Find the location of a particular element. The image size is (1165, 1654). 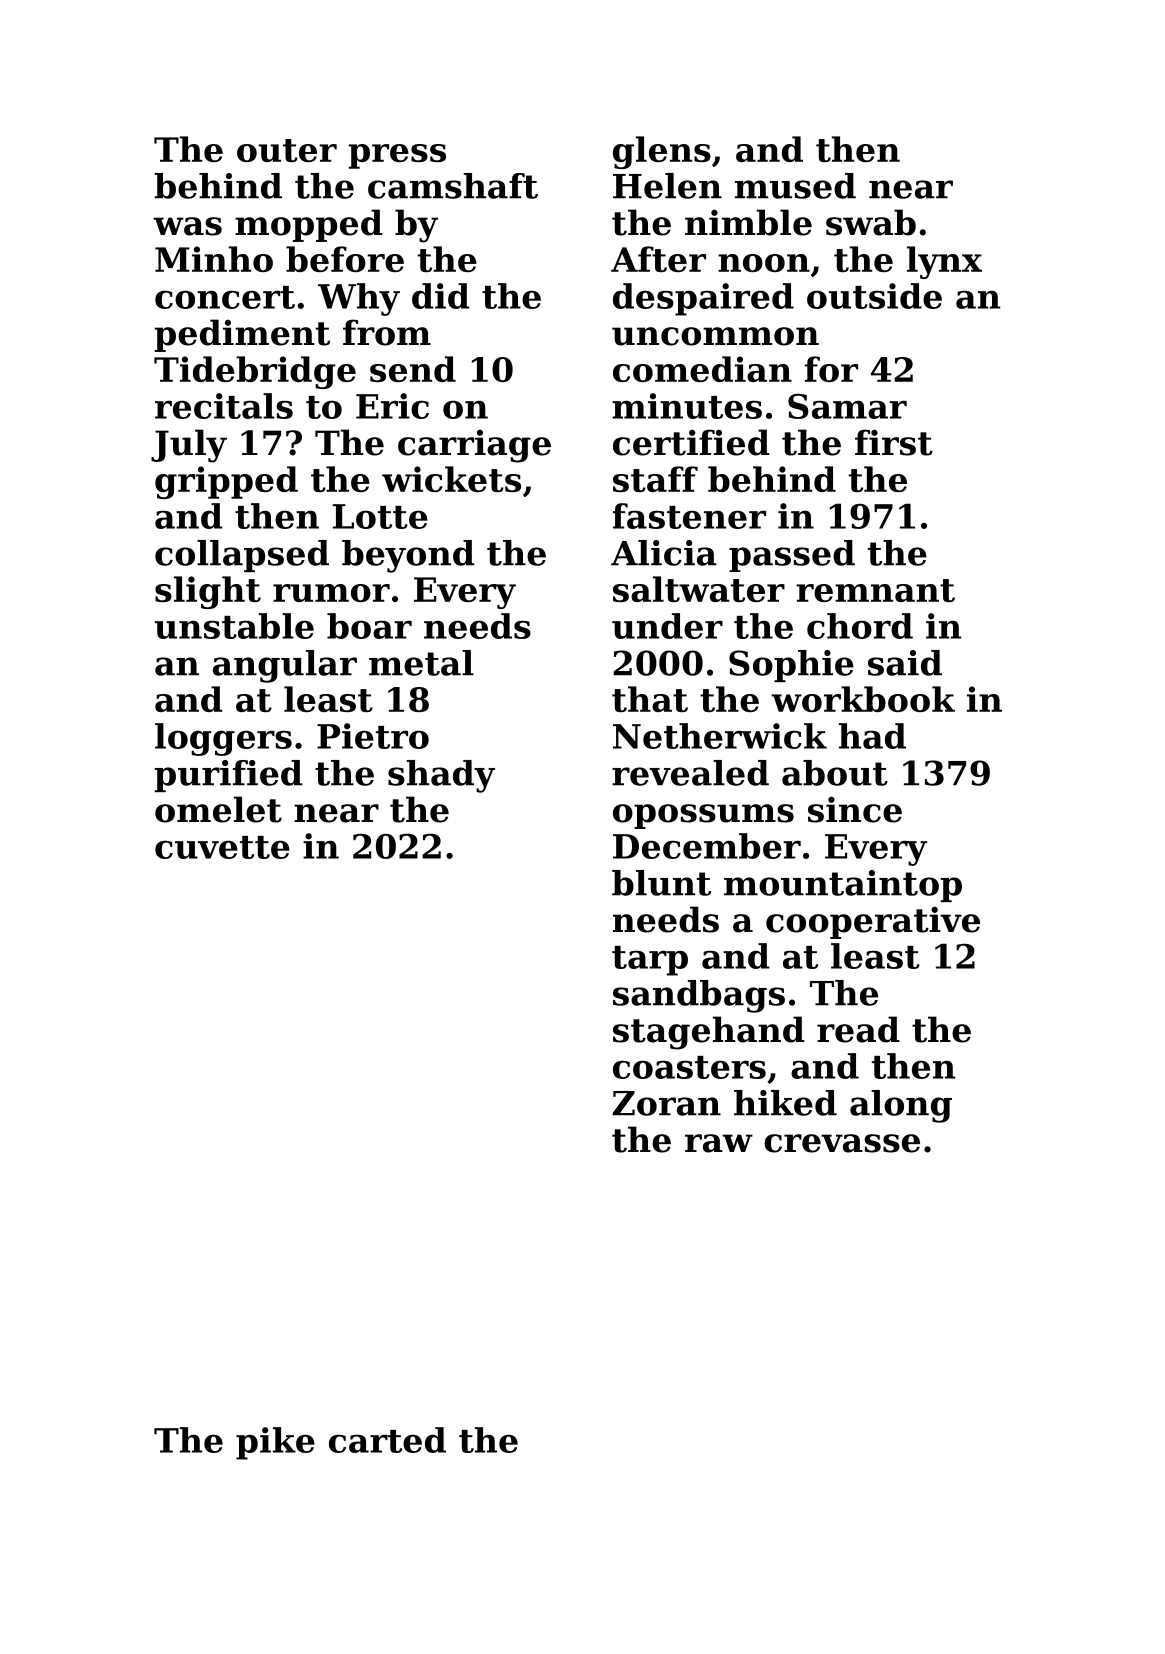

carted is located at coordinates (387, 1440).
